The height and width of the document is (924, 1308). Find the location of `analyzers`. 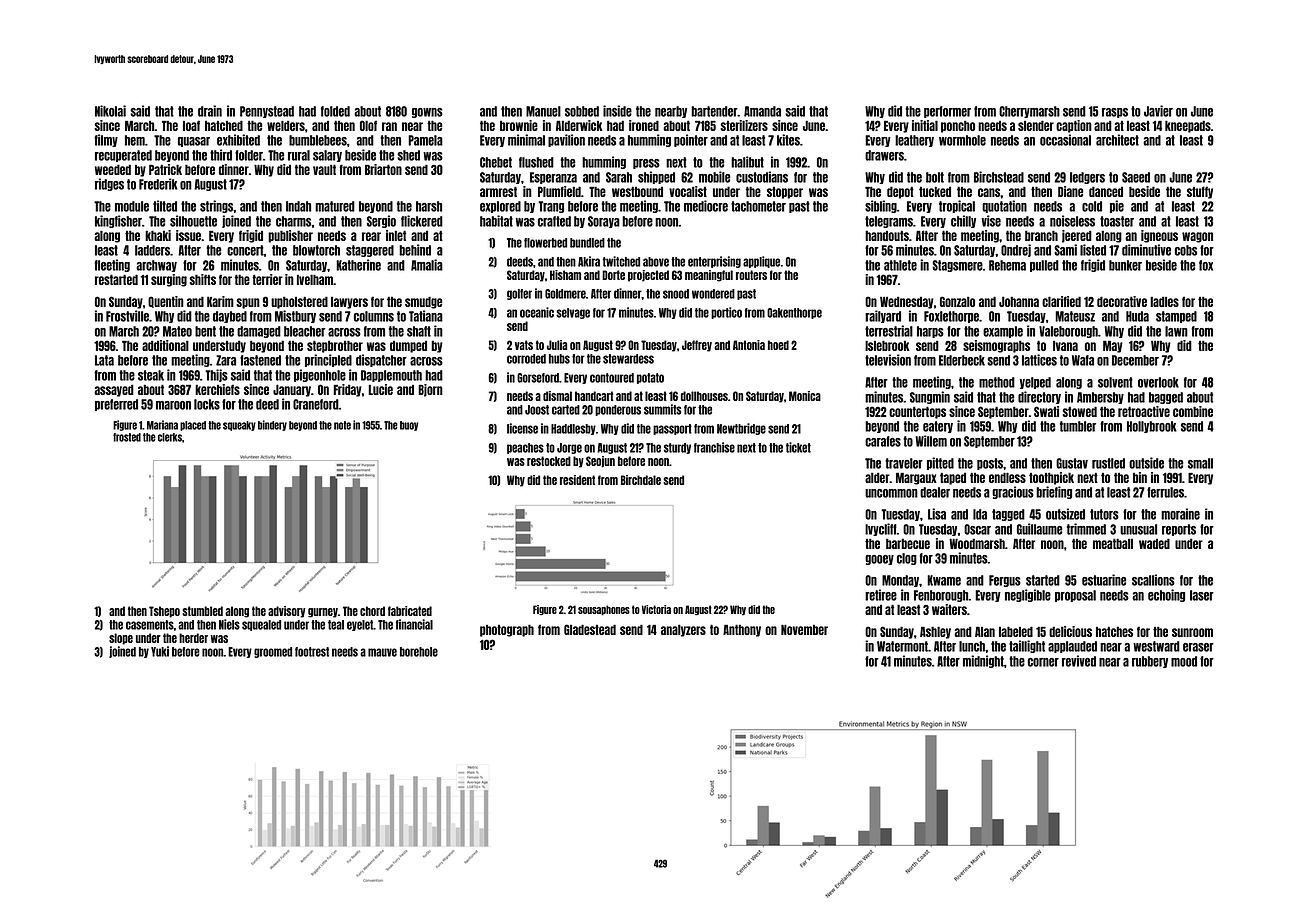

analyzers is located at coordinates (683, 630).
